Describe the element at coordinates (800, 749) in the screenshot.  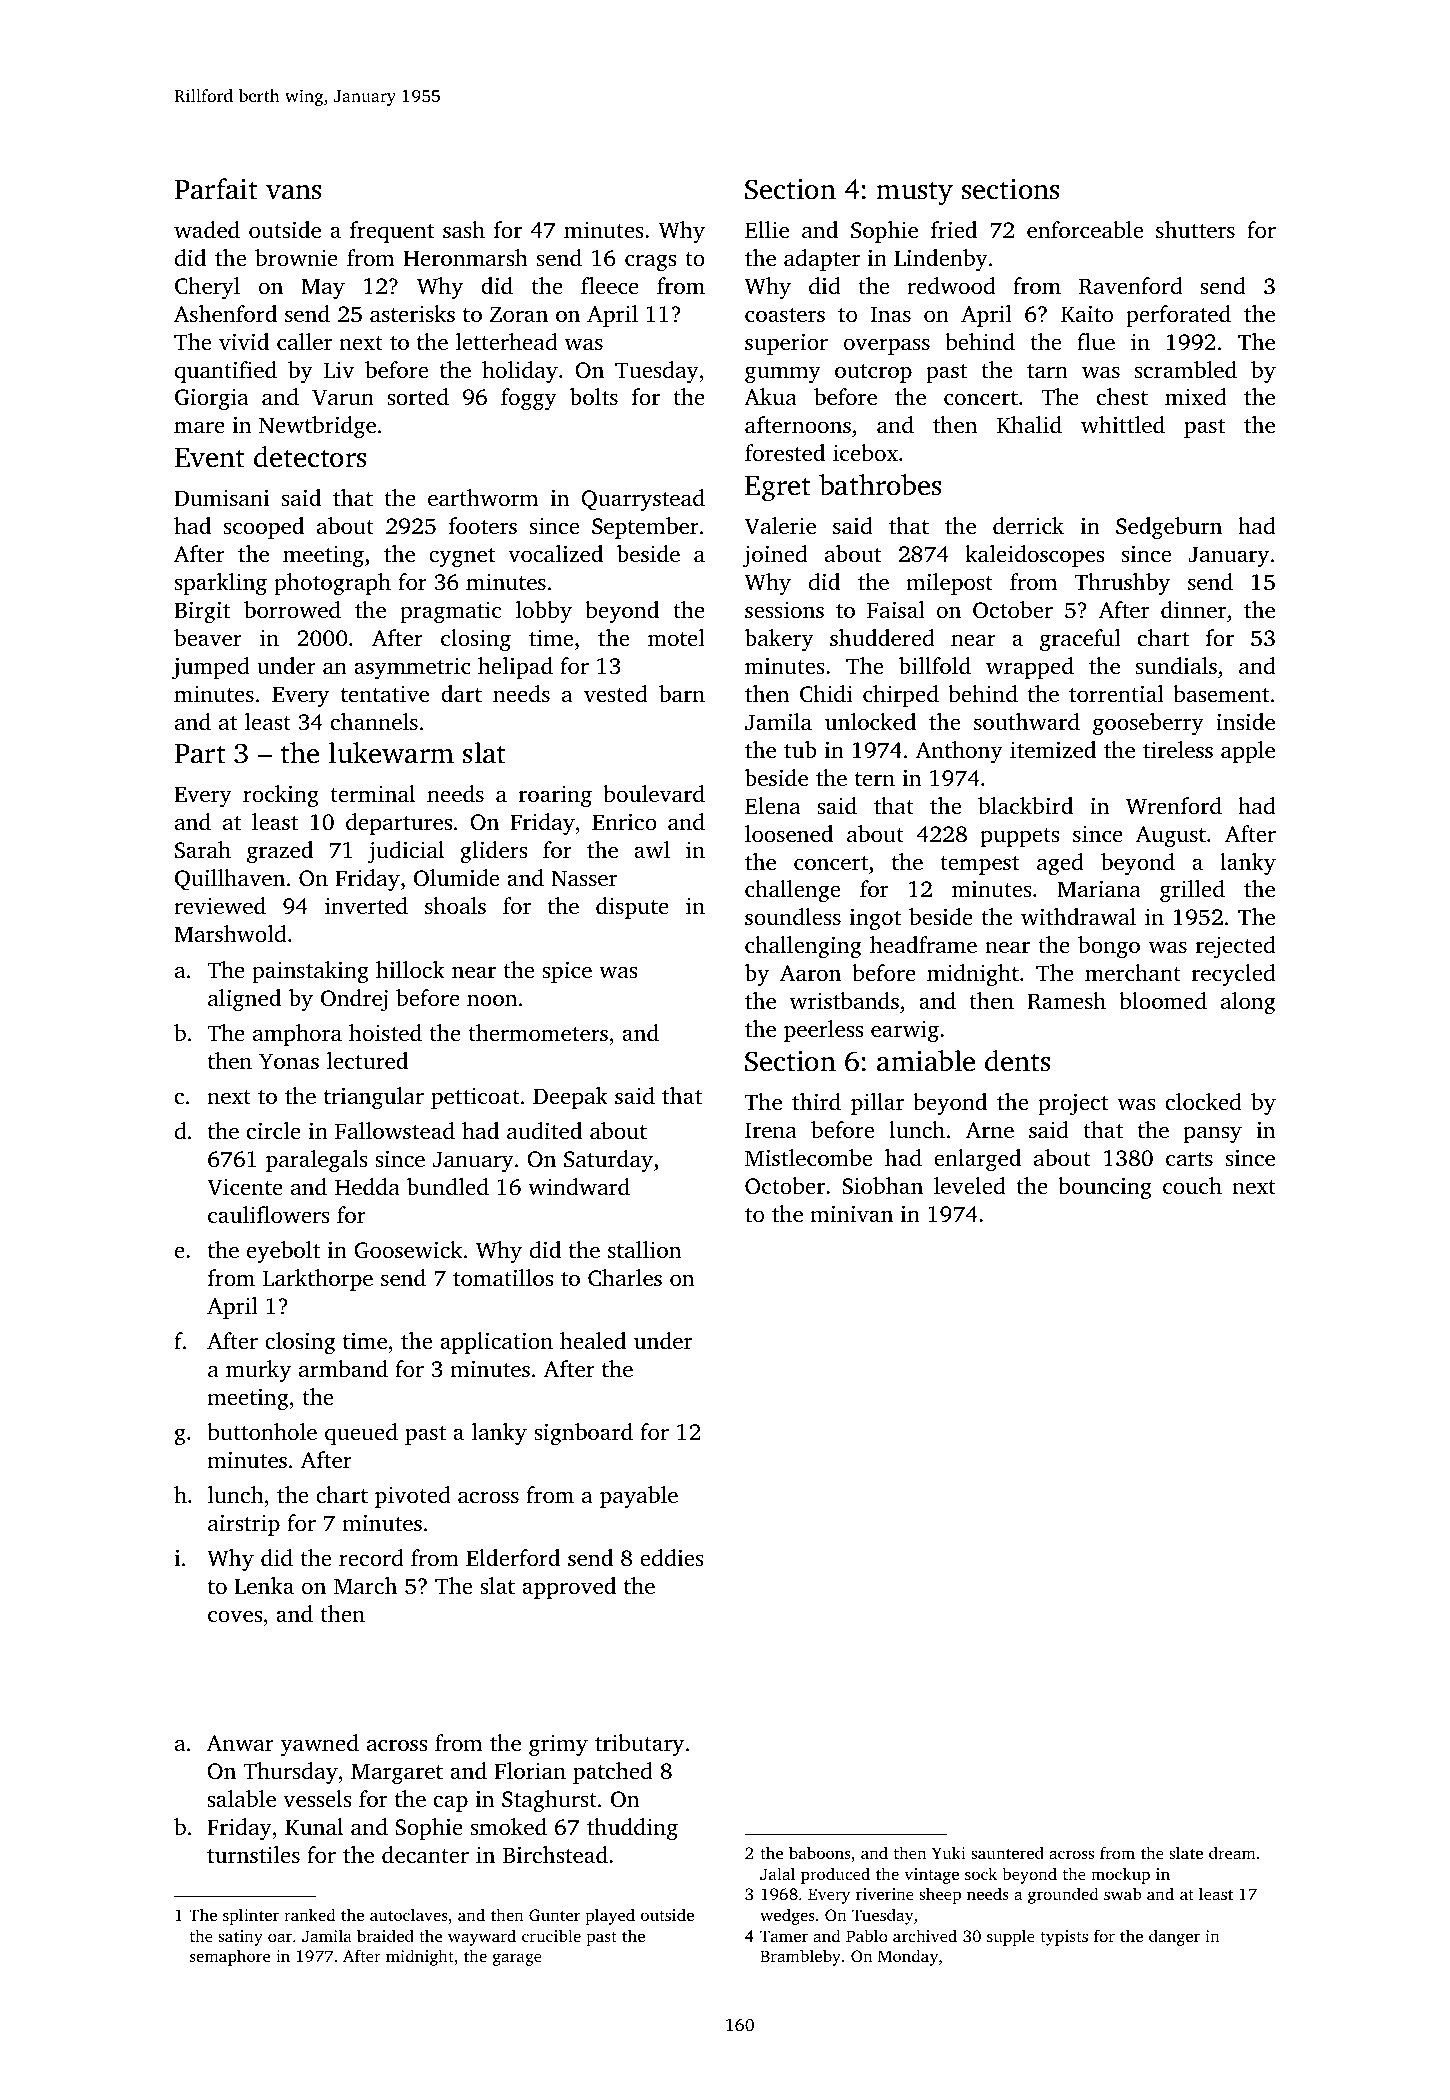
I see `tub` at that location.
